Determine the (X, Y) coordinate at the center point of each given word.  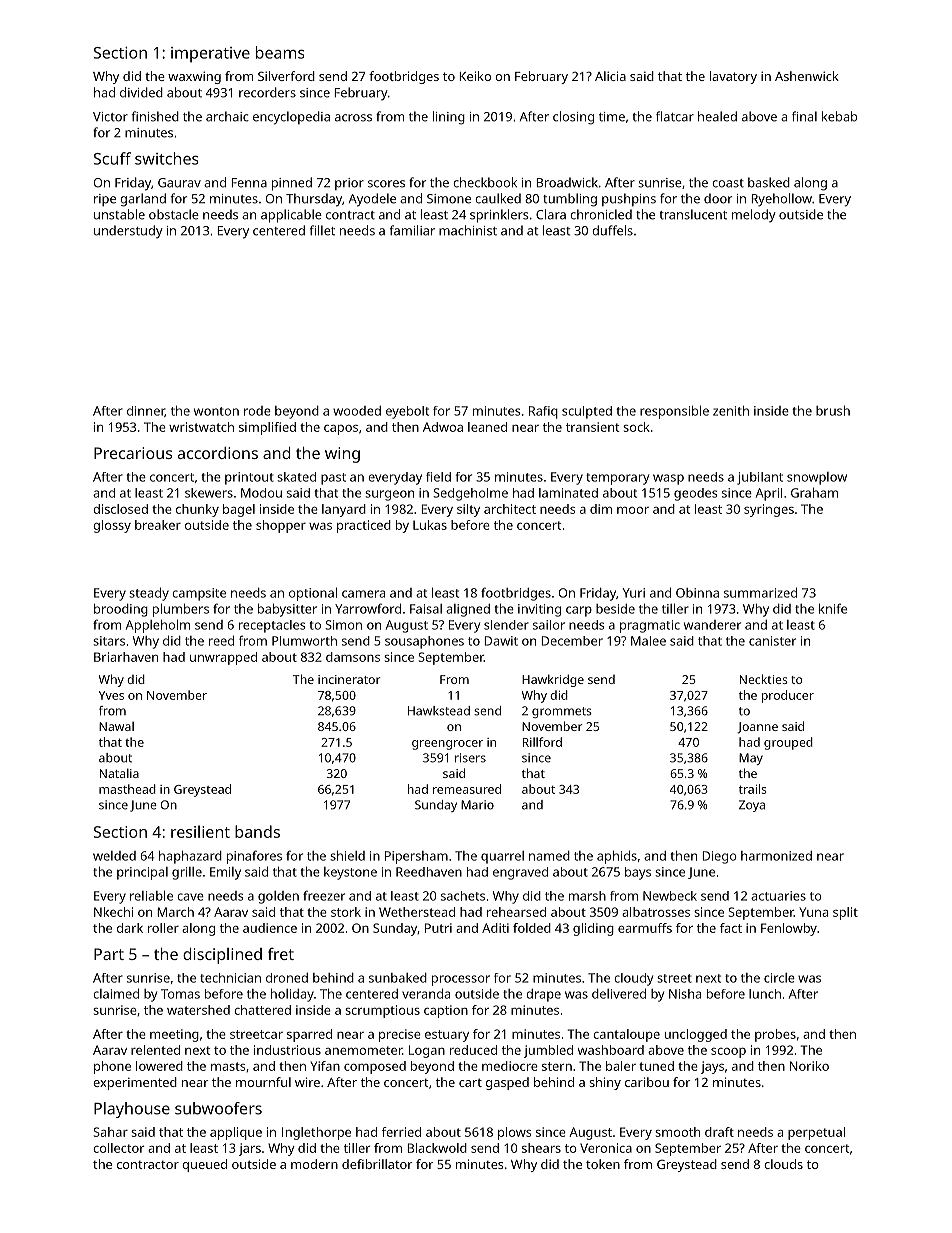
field (438, 477)
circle (779, 978)
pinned (292, 184)
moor (633, 510)
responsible (674, 412)
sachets (463, 896)
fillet (322, 230)
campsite (199, 594)
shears (541, 1148)
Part (109, 954)
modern (314, 1164)
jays (712, 1067)
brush (833, 410)
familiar (412, 230)
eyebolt (407, 412)
